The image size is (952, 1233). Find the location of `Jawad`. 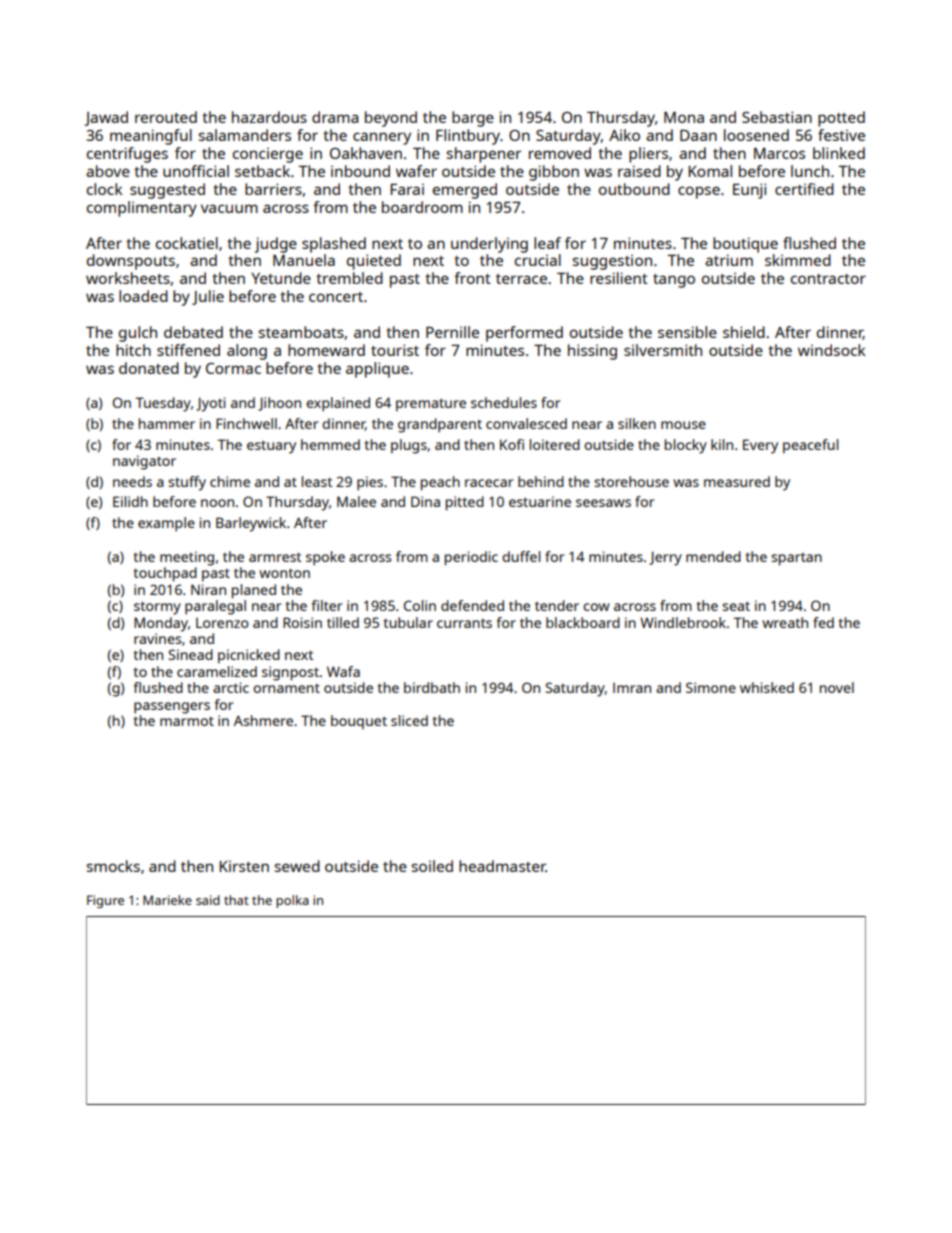

Jawad is located at coordinates (106, 118).
